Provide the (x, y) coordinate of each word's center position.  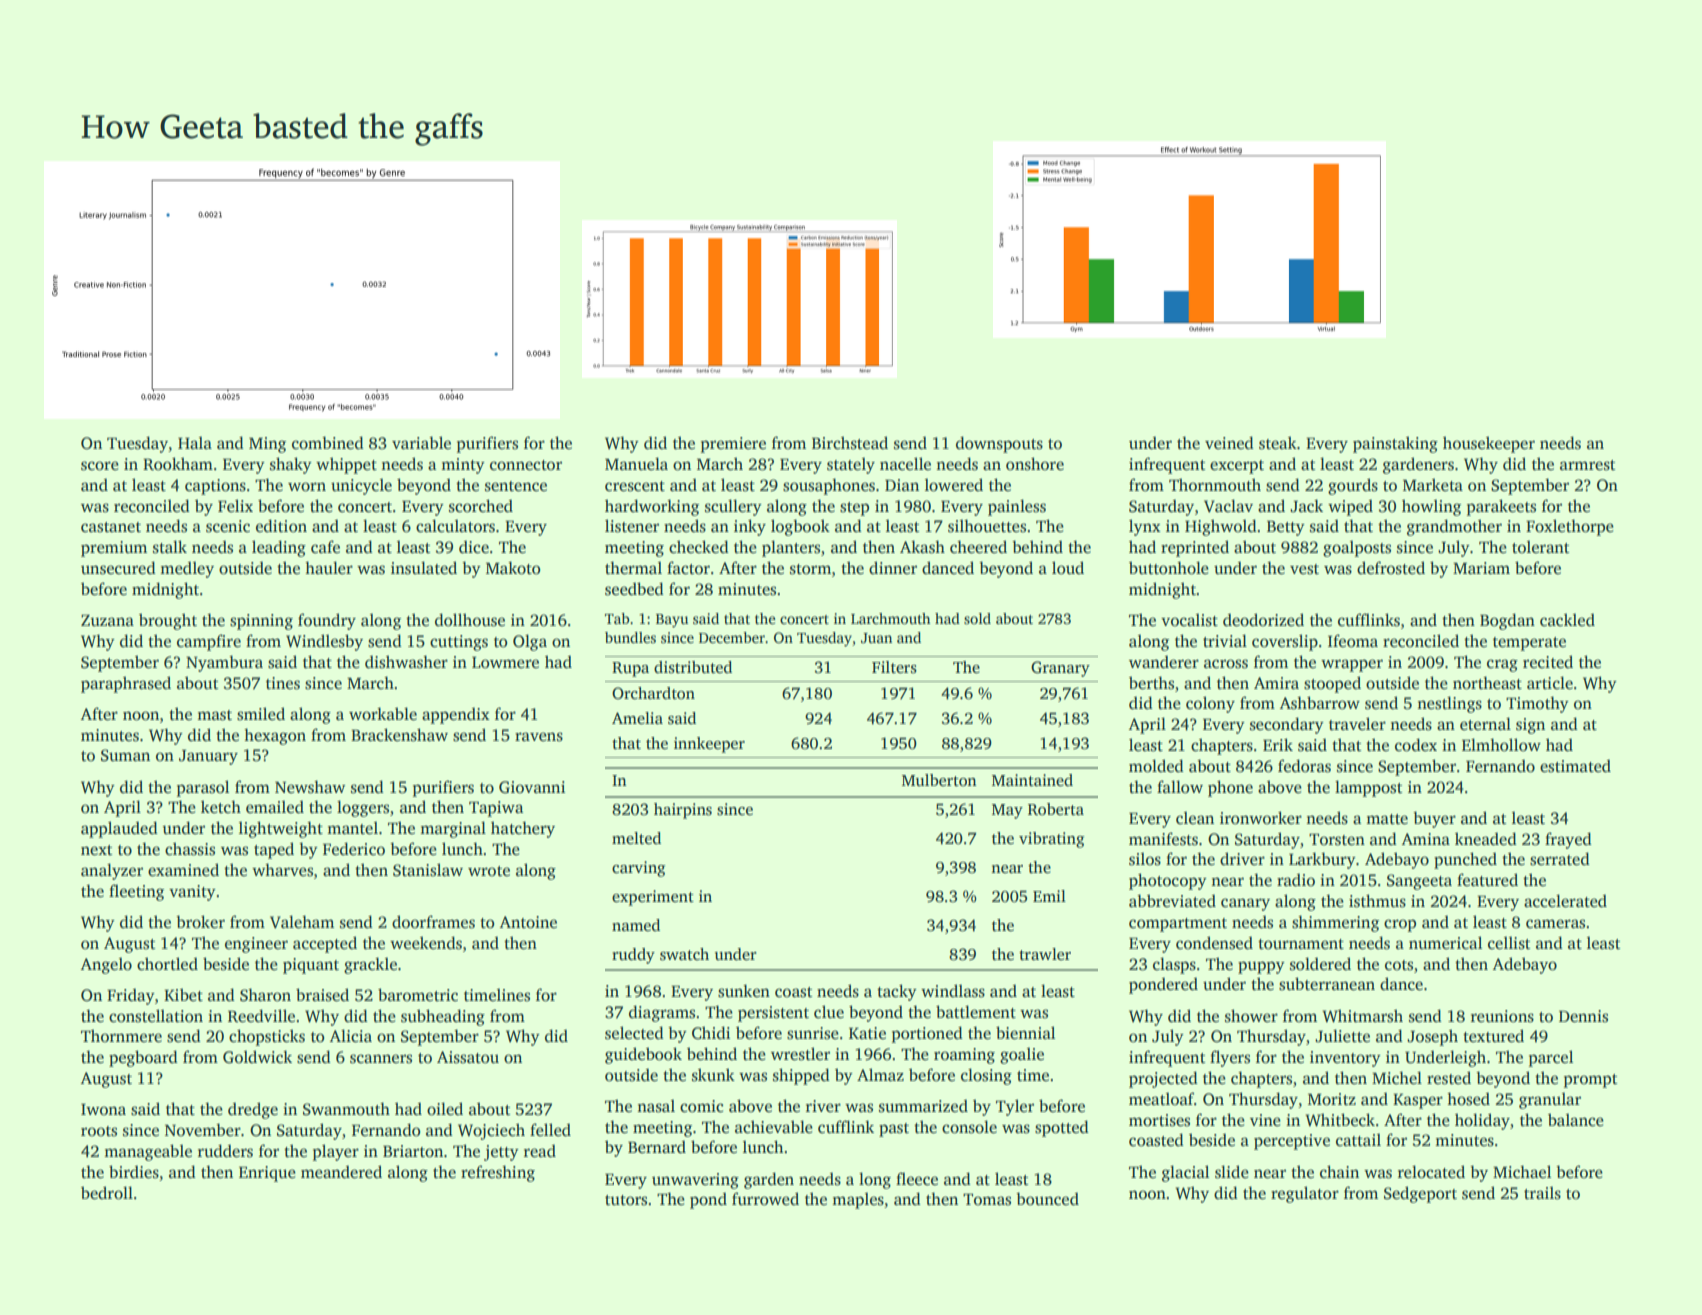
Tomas (987, 1200)
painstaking (1395, 444)
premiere (733, 445)
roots (99, 1131)
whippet (346, 465)
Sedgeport (1420, 1194)
